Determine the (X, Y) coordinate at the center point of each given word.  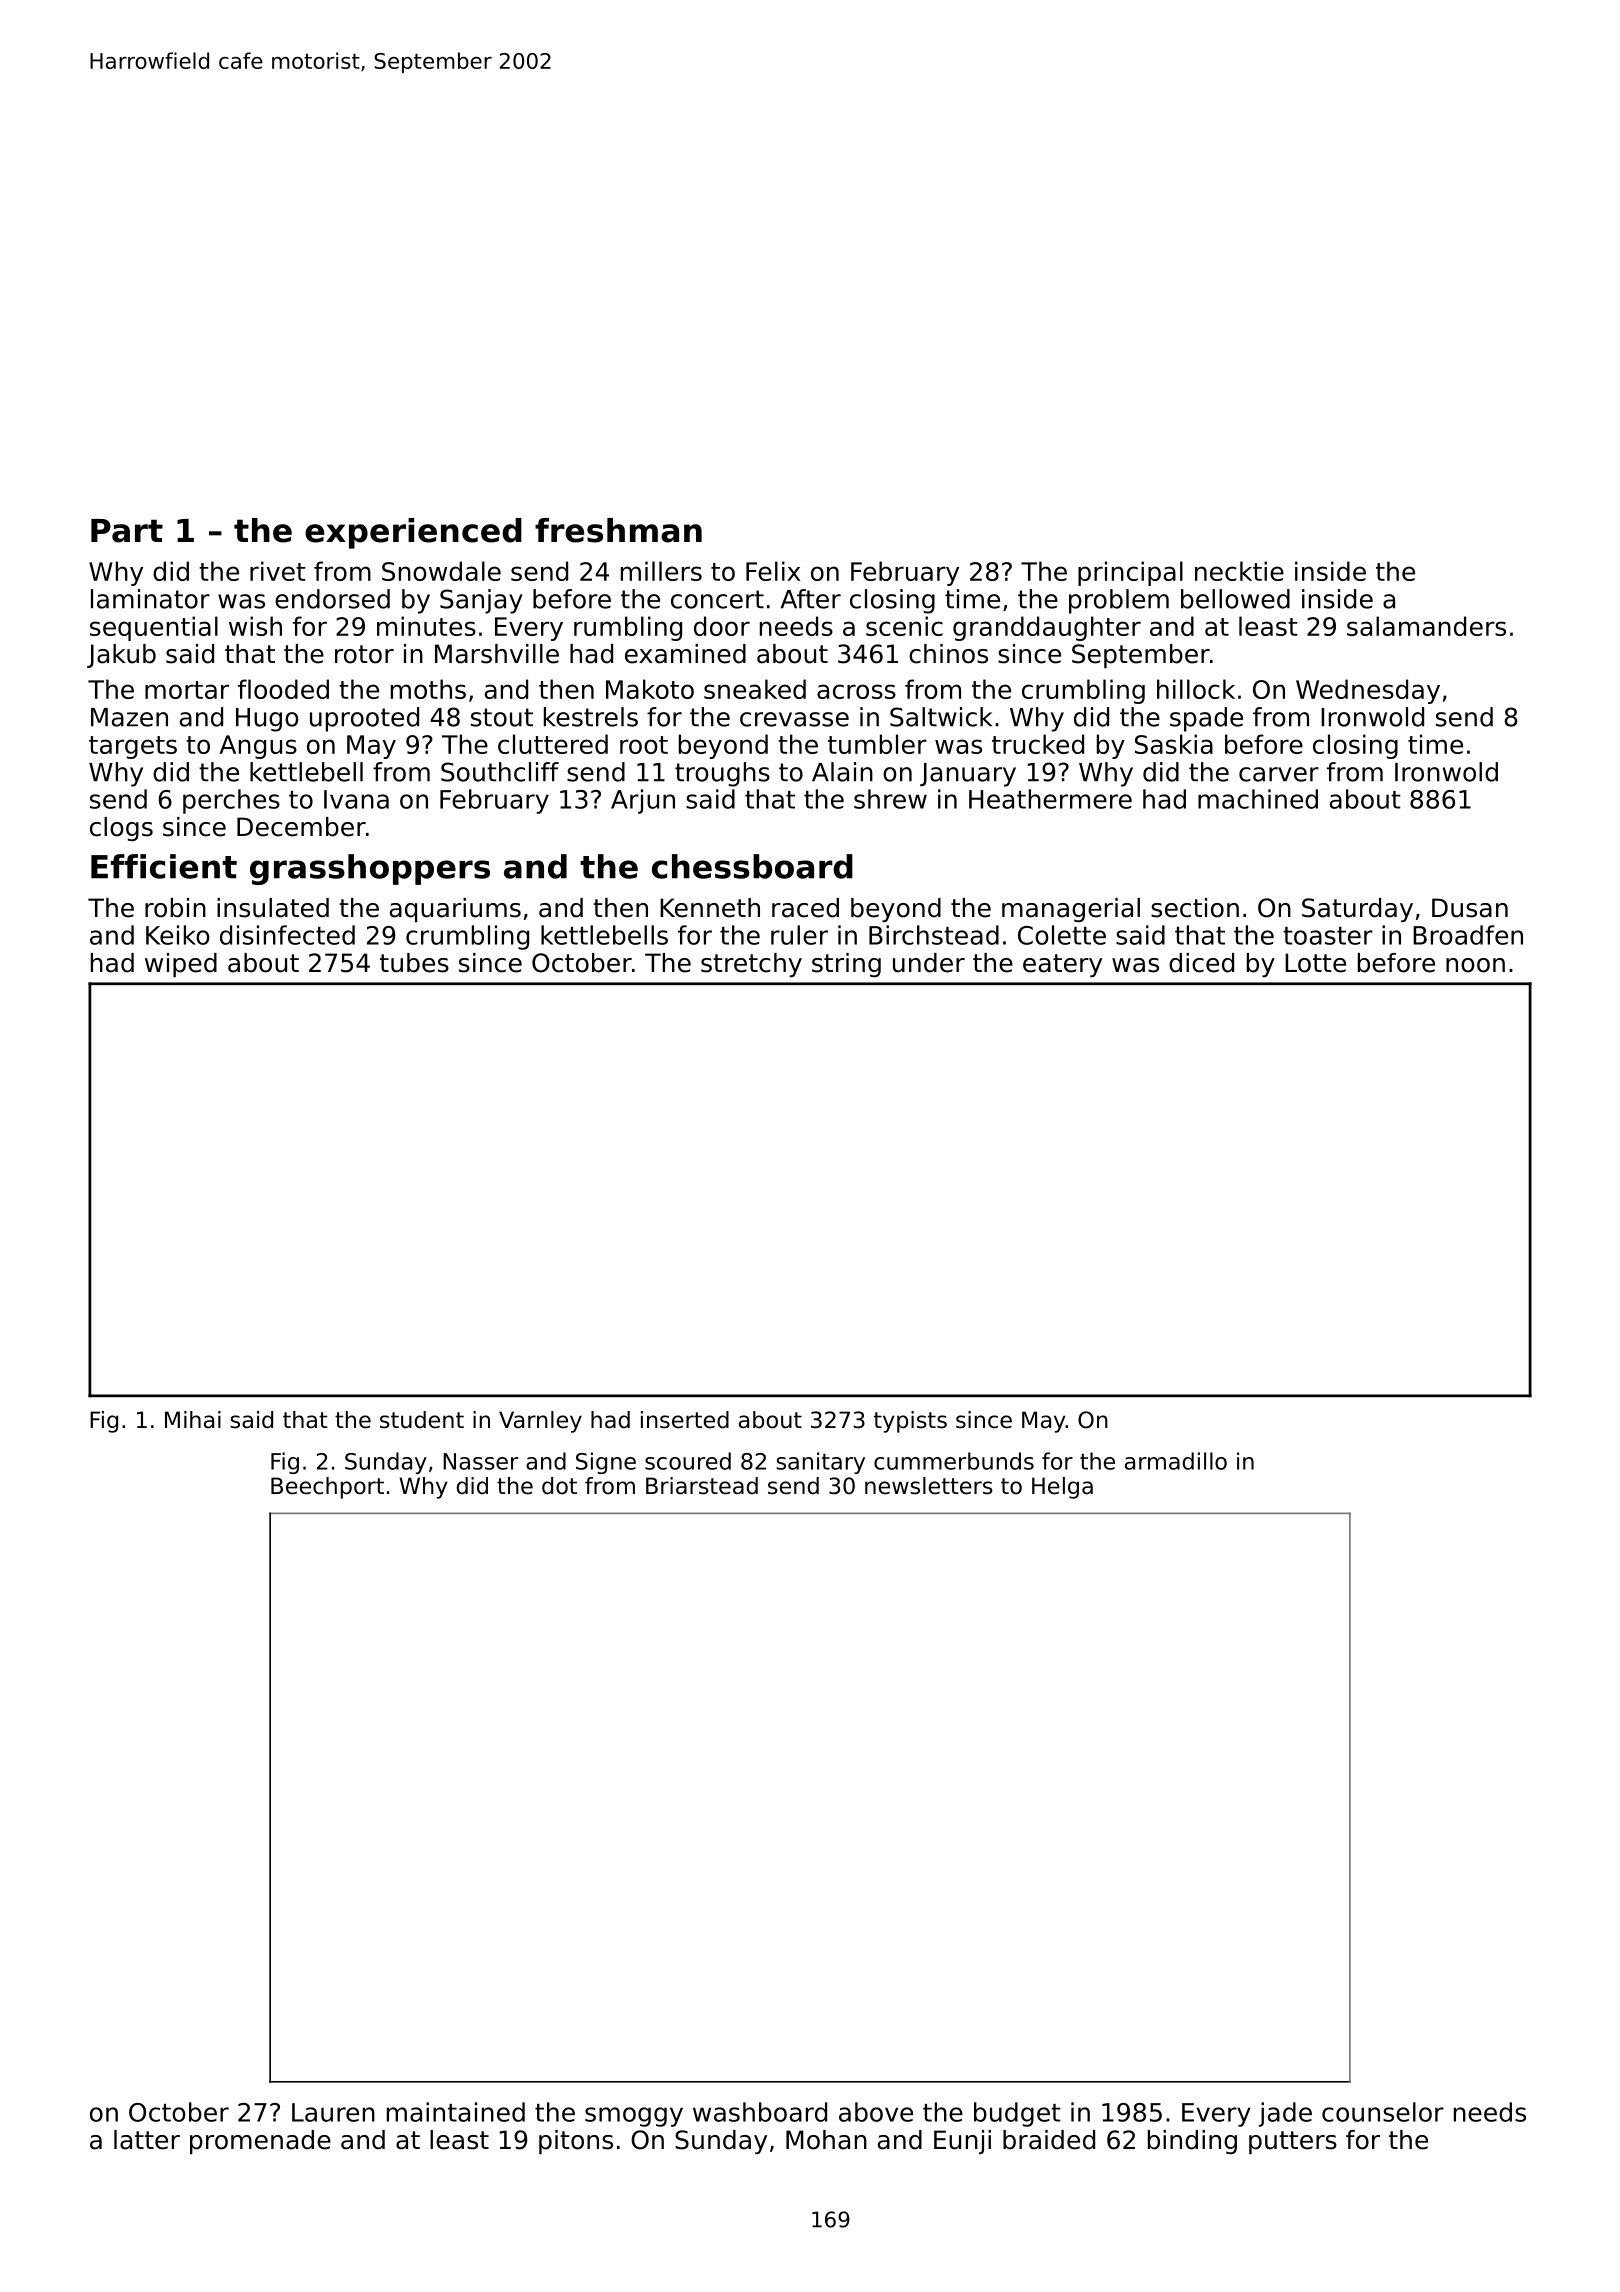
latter (147, 2140)
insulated (273, 908)
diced (1201, 963)
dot (559, 1486)
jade (1285, 2114)
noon (1475, 965)
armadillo (1176, 1461)
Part (127, 531)
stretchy (751, 965)
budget (1017, 2114)
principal (1130, 573)
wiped (181, 965)
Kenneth (710, 908)
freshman (618, 530)
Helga (1062, 1488)
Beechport (327, 1488)
